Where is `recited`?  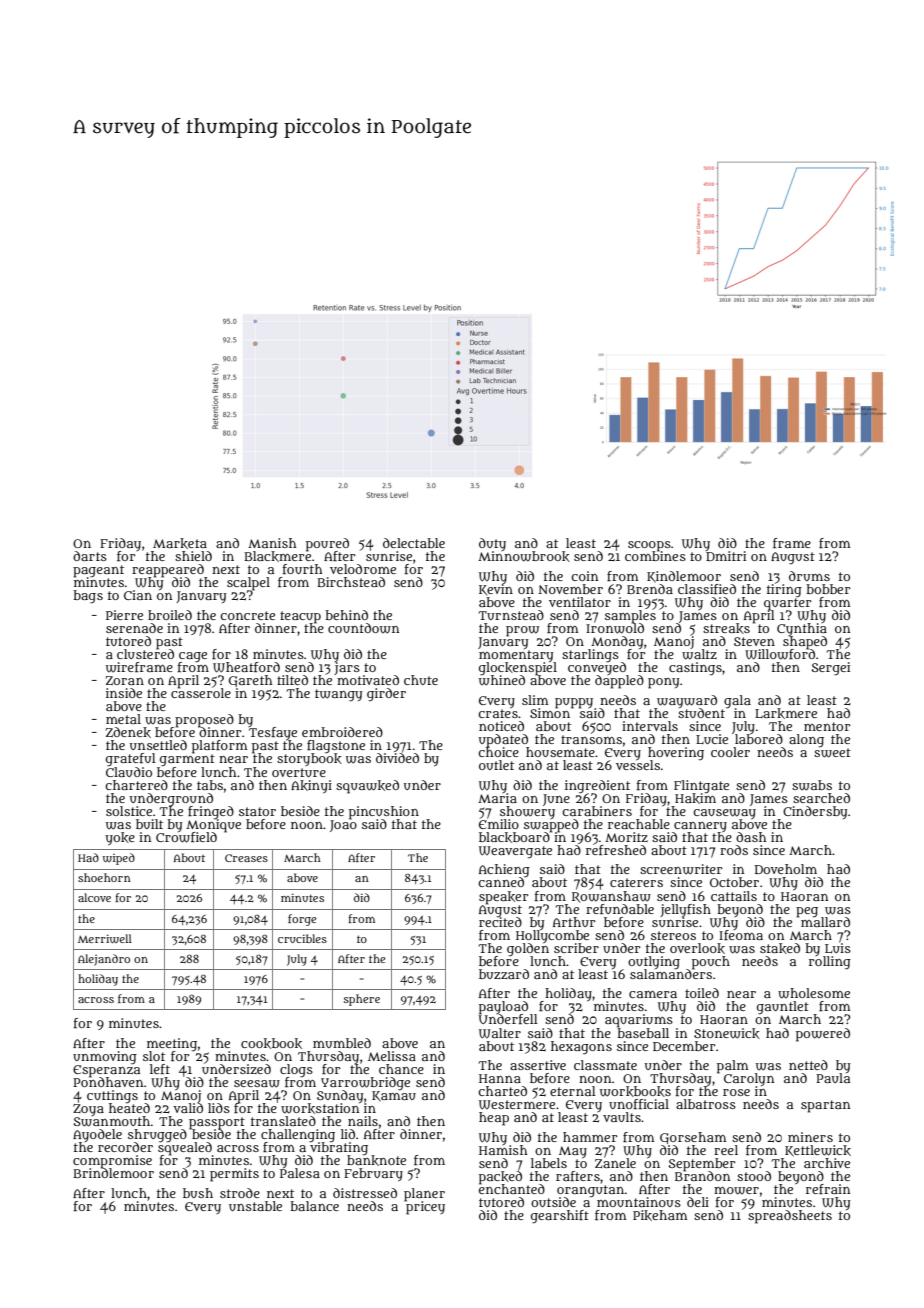
recited is located at coordinates (500, 922).
